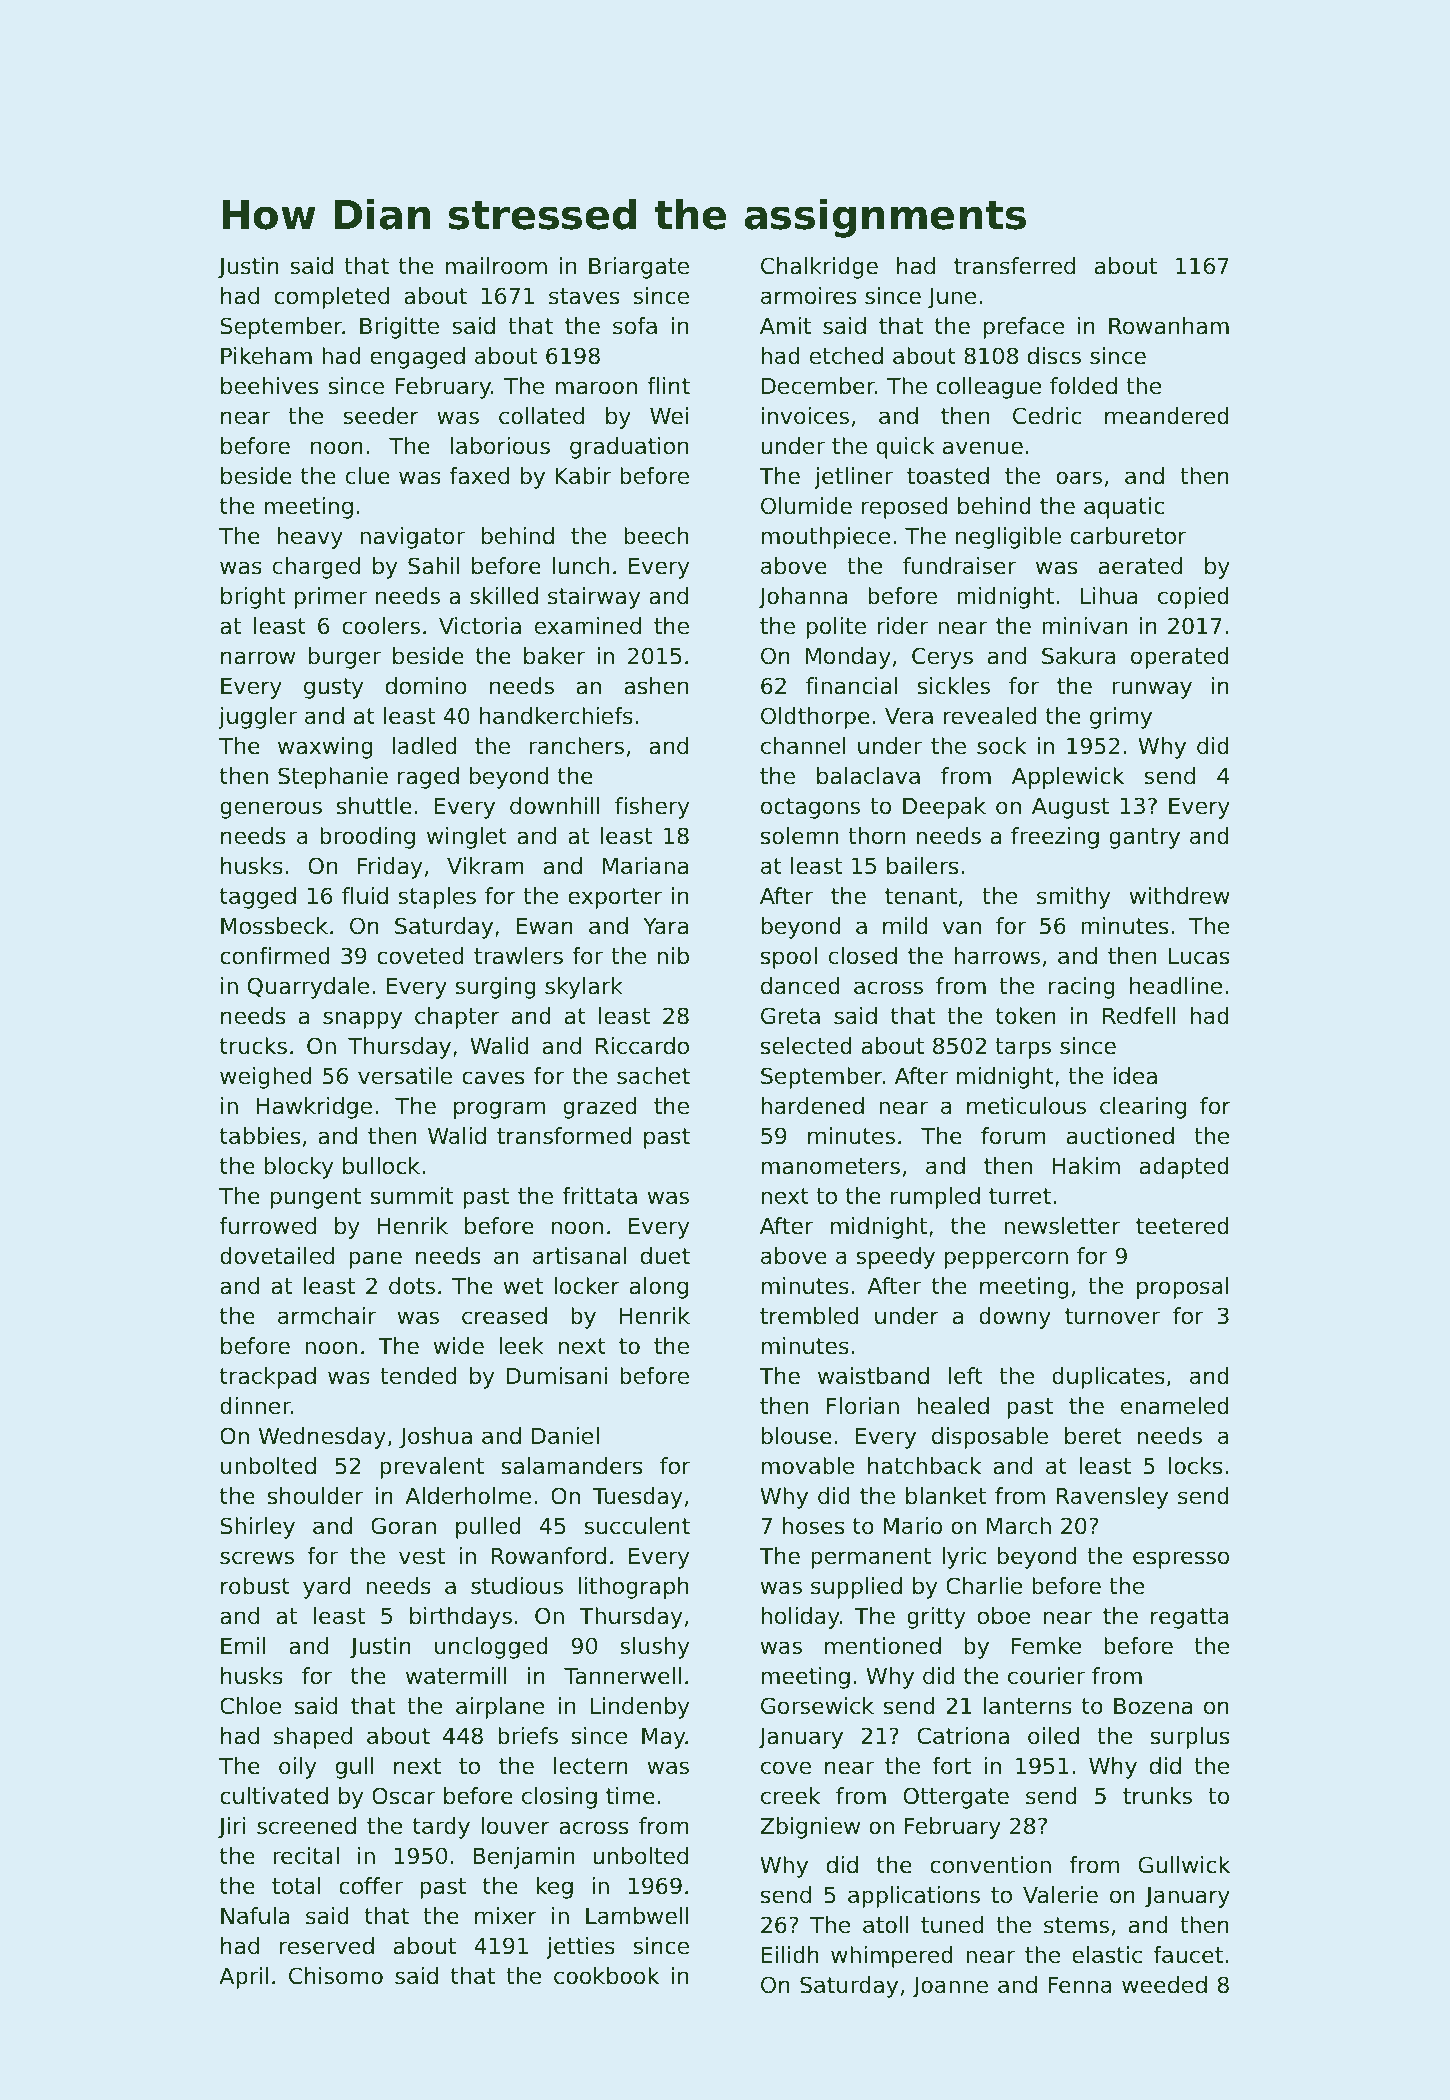 This screenshot has width=1450, height=2100. I want to click on waxwing, so click(325, 748).
